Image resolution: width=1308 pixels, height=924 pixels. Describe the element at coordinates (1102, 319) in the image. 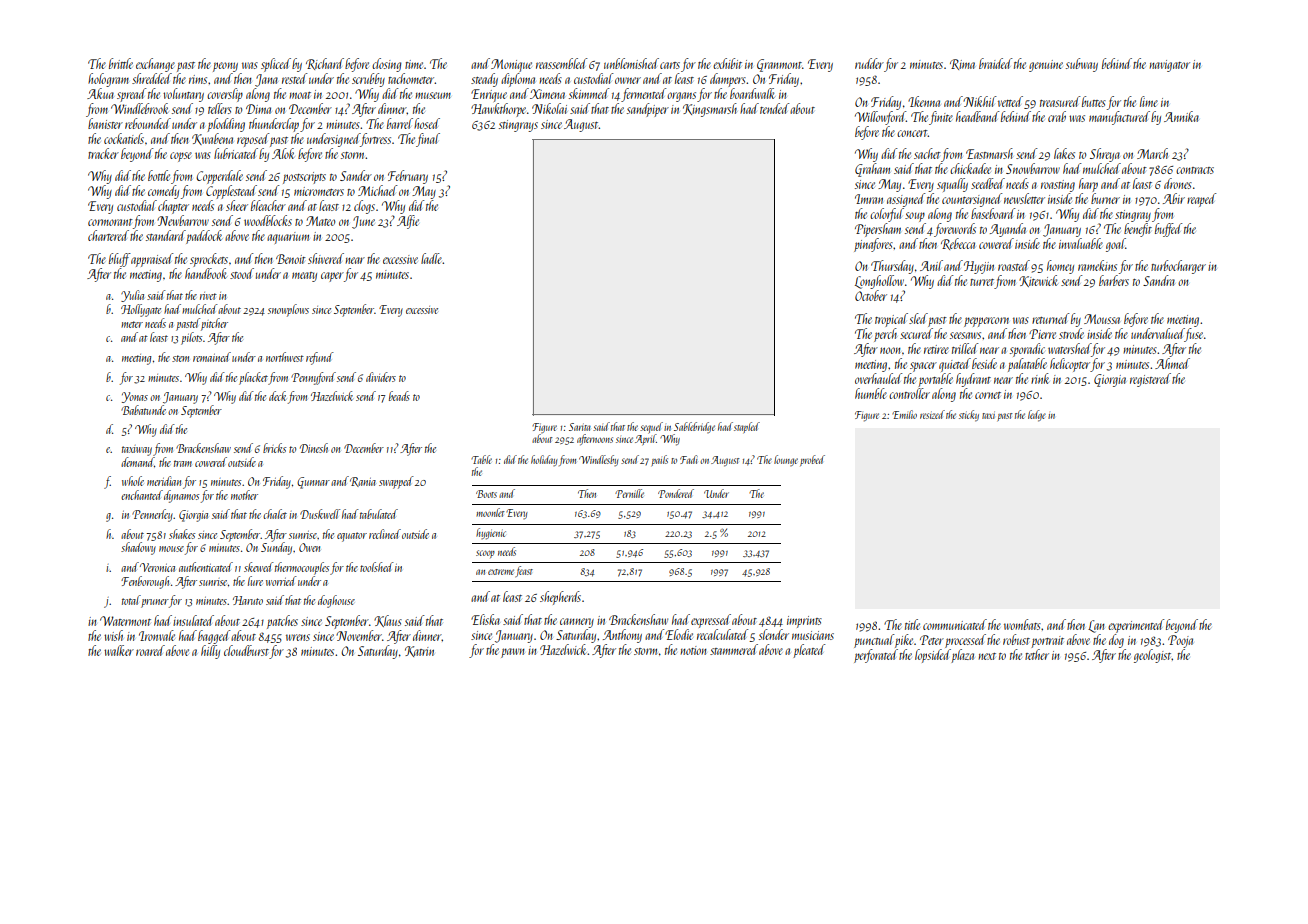

I see `Moussa` at that location.
